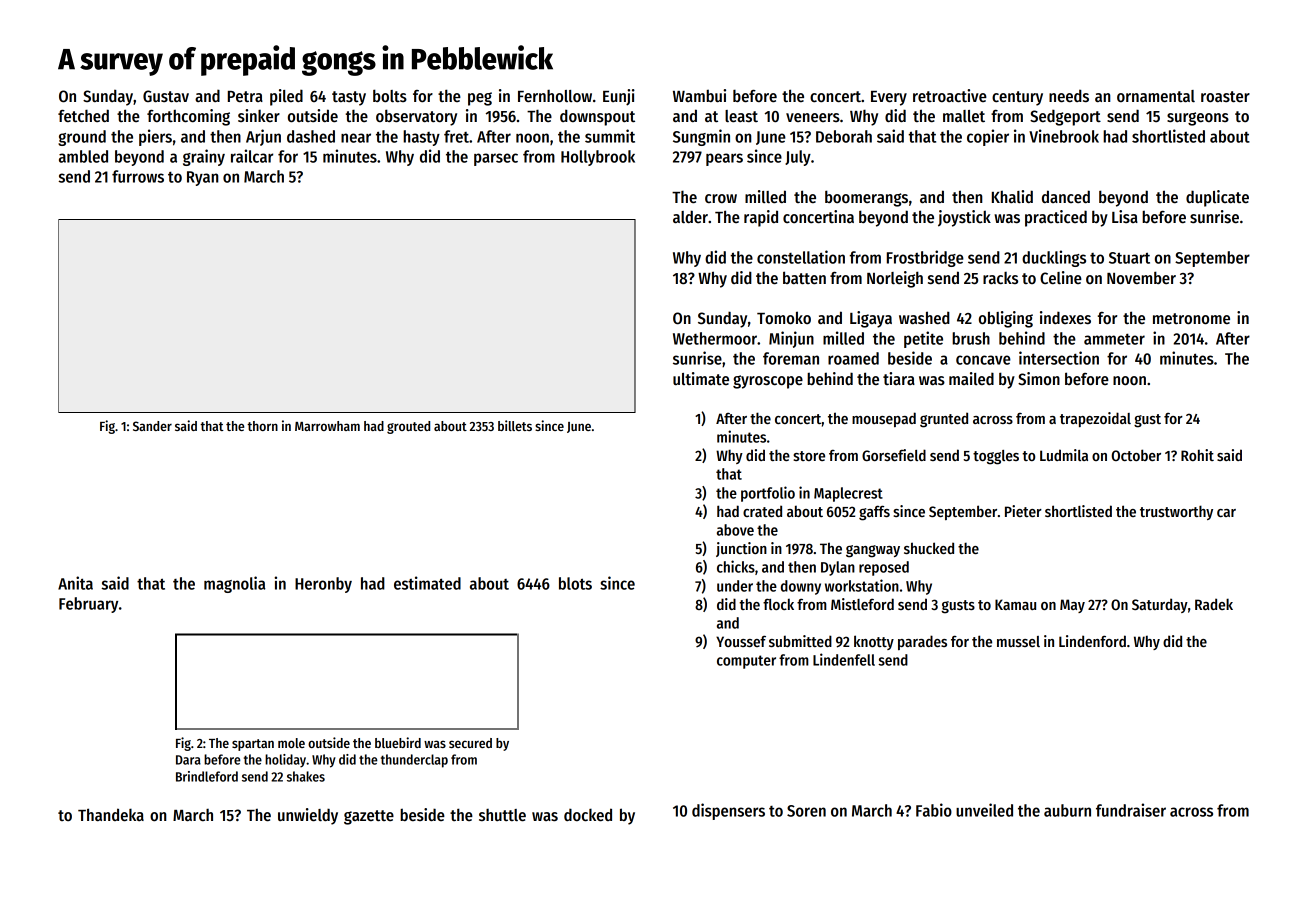  Describe the element at coordinates (588, 815) in the screenshot. I see `docked` at that location.
